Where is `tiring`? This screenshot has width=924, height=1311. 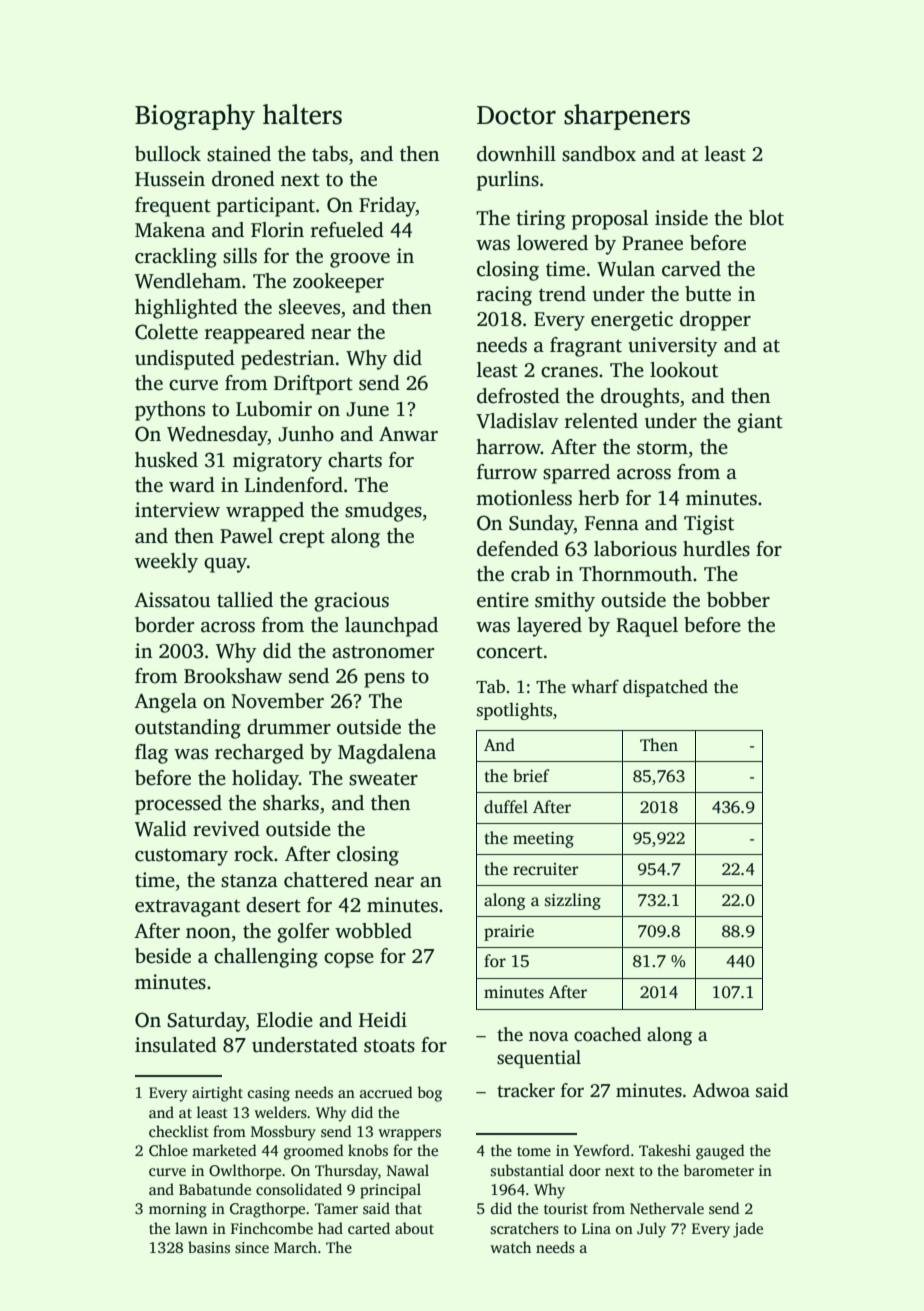 tiring is located at coordinates (540, 220).
